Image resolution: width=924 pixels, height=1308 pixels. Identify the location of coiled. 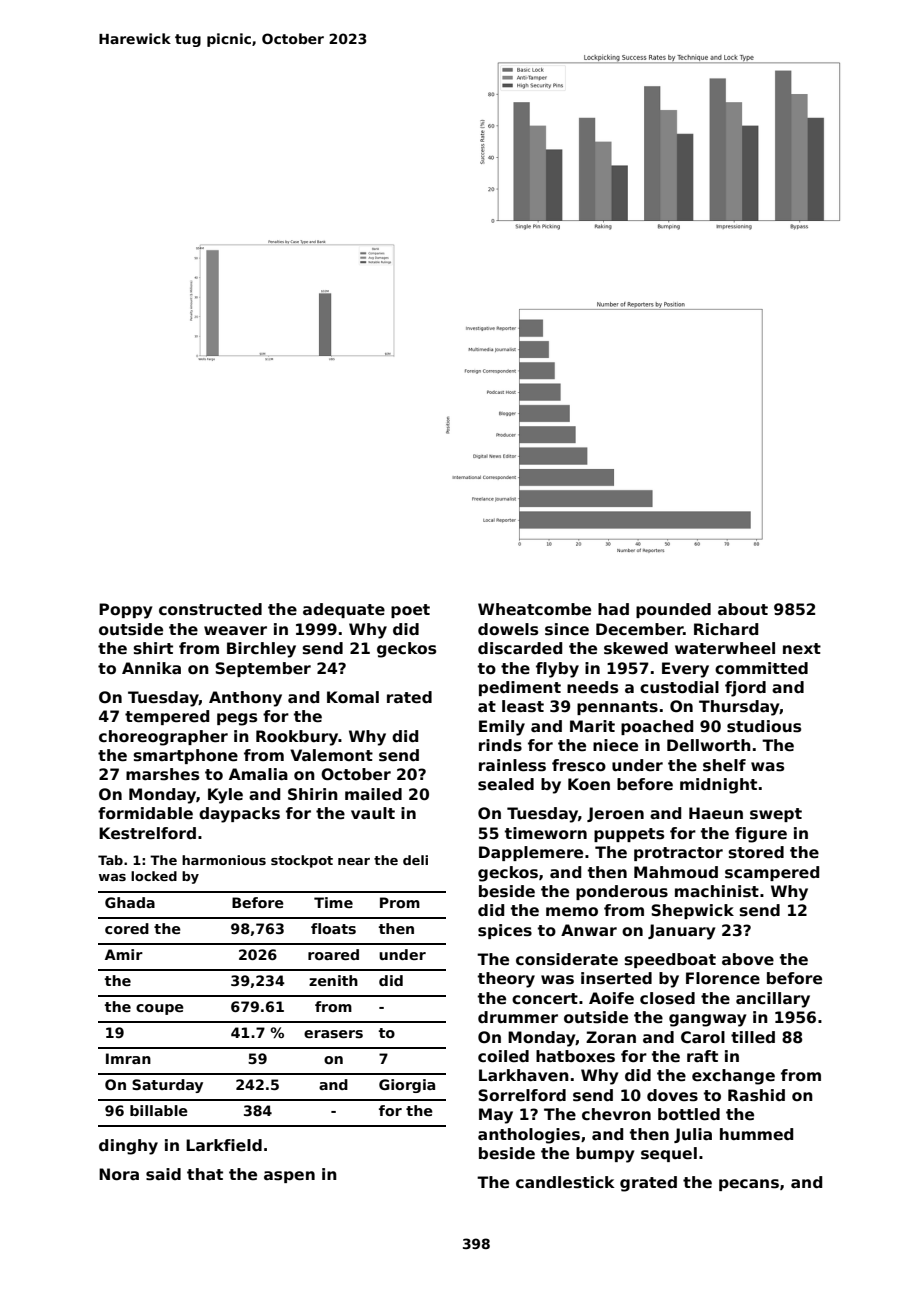
(503, 1056).
